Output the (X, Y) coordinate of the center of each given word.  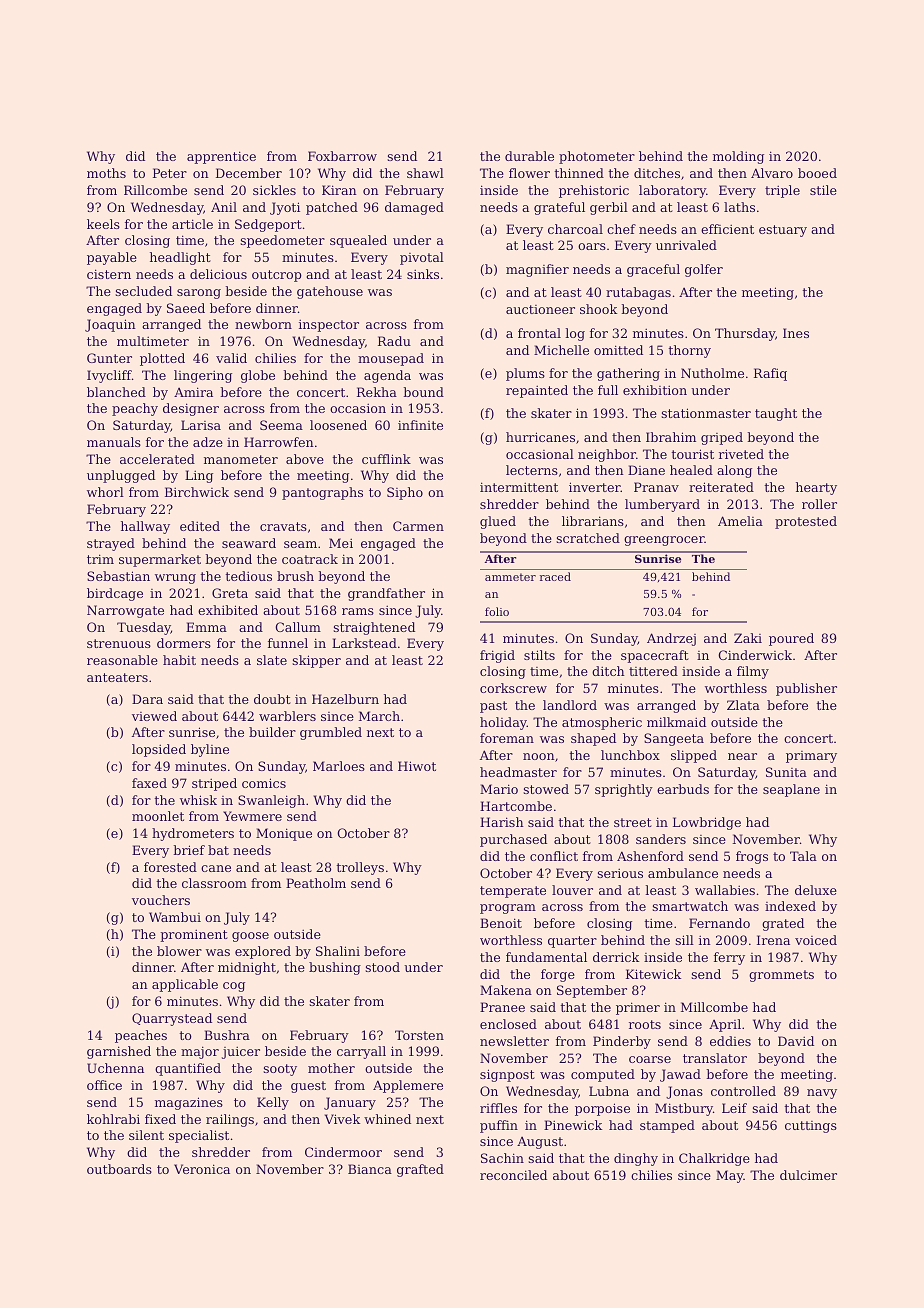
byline (210, 750)
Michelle (561, 350)
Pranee (502, 1007)
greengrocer (664, 541)
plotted (162, 359)
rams (358, 611)
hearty (816, 488)
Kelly (273, 1103)
